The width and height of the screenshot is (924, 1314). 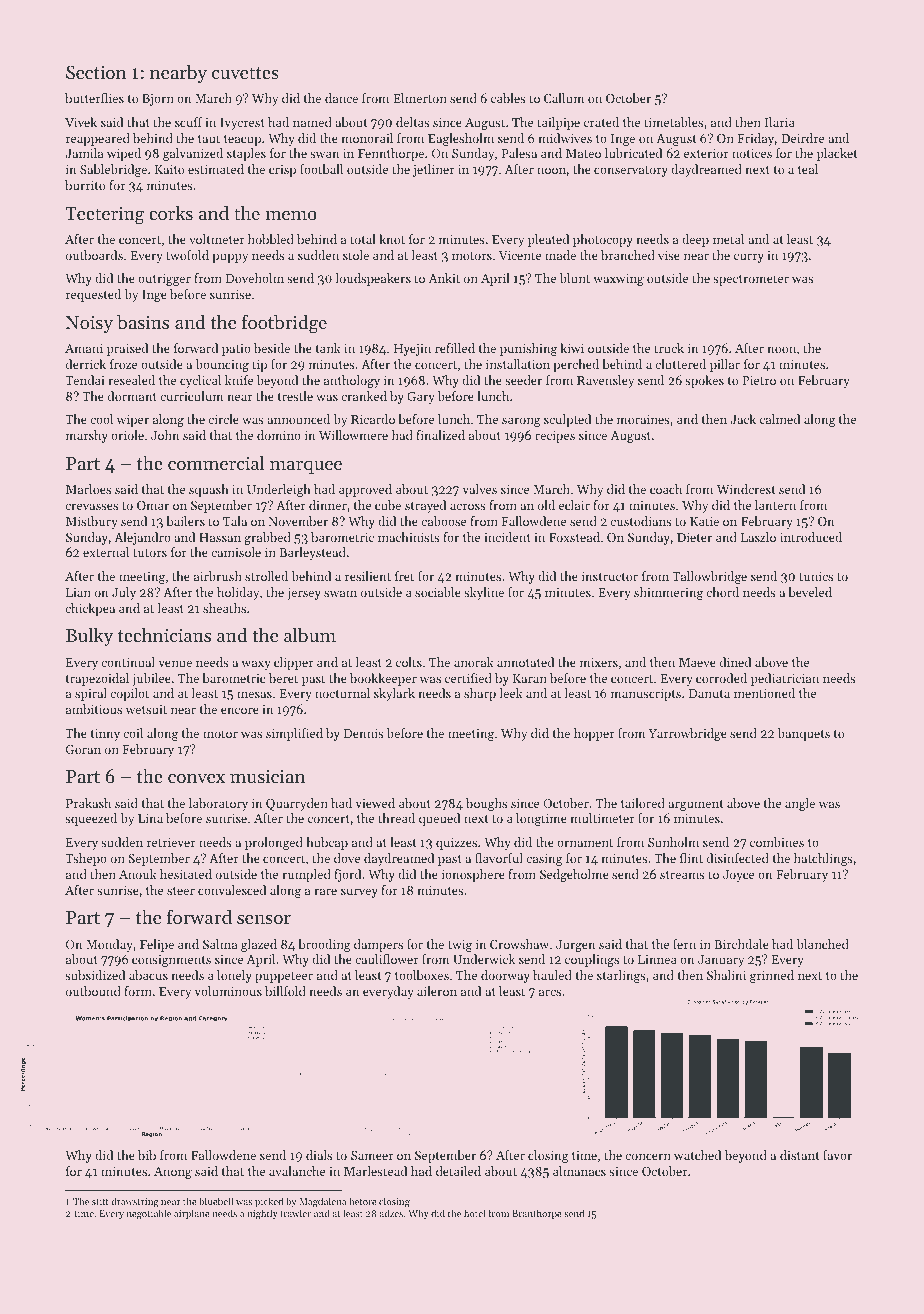 What do you see at coordinates (271, 239) in the screenshot?
I see `hobbled` at bounding box center [271, 239].
